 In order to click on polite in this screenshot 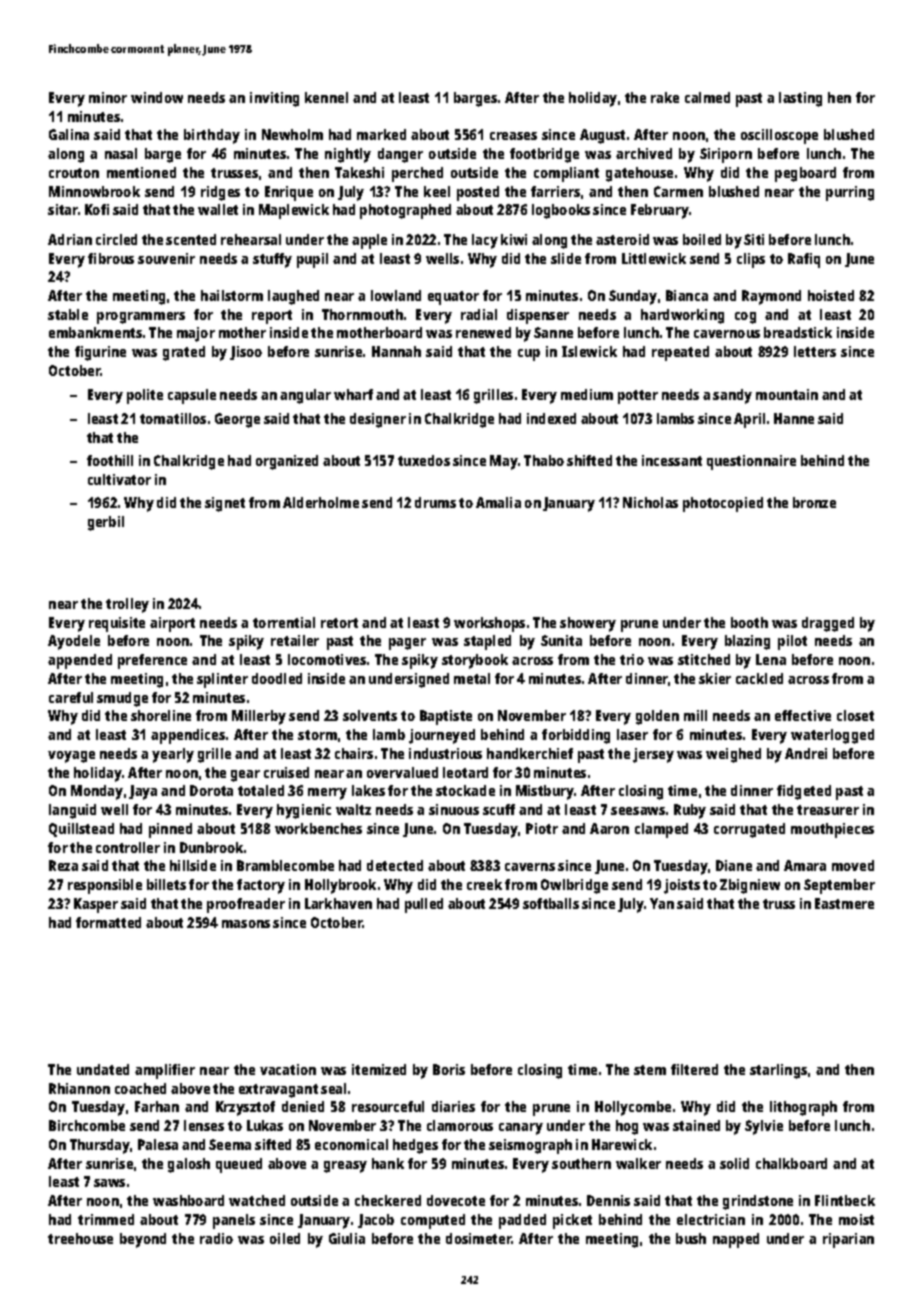, I will do `click(145, 396)`.
